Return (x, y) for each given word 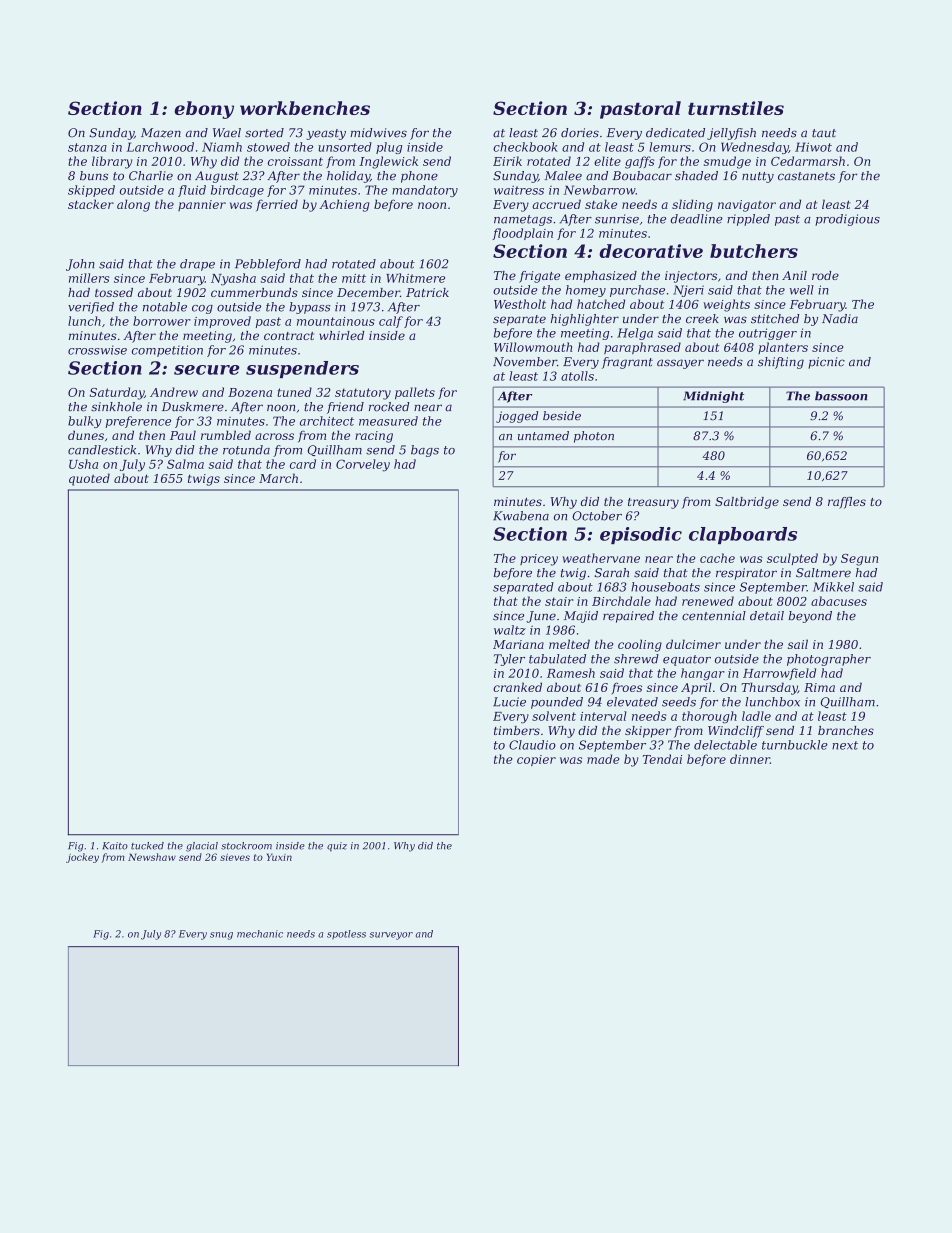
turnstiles (736, 108)
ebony (204, 110)
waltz (510, 630)
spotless (346, 934)
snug (221, 936)
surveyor (391, 936)
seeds (679, 702)
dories (580, 133)
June (541, 617)
